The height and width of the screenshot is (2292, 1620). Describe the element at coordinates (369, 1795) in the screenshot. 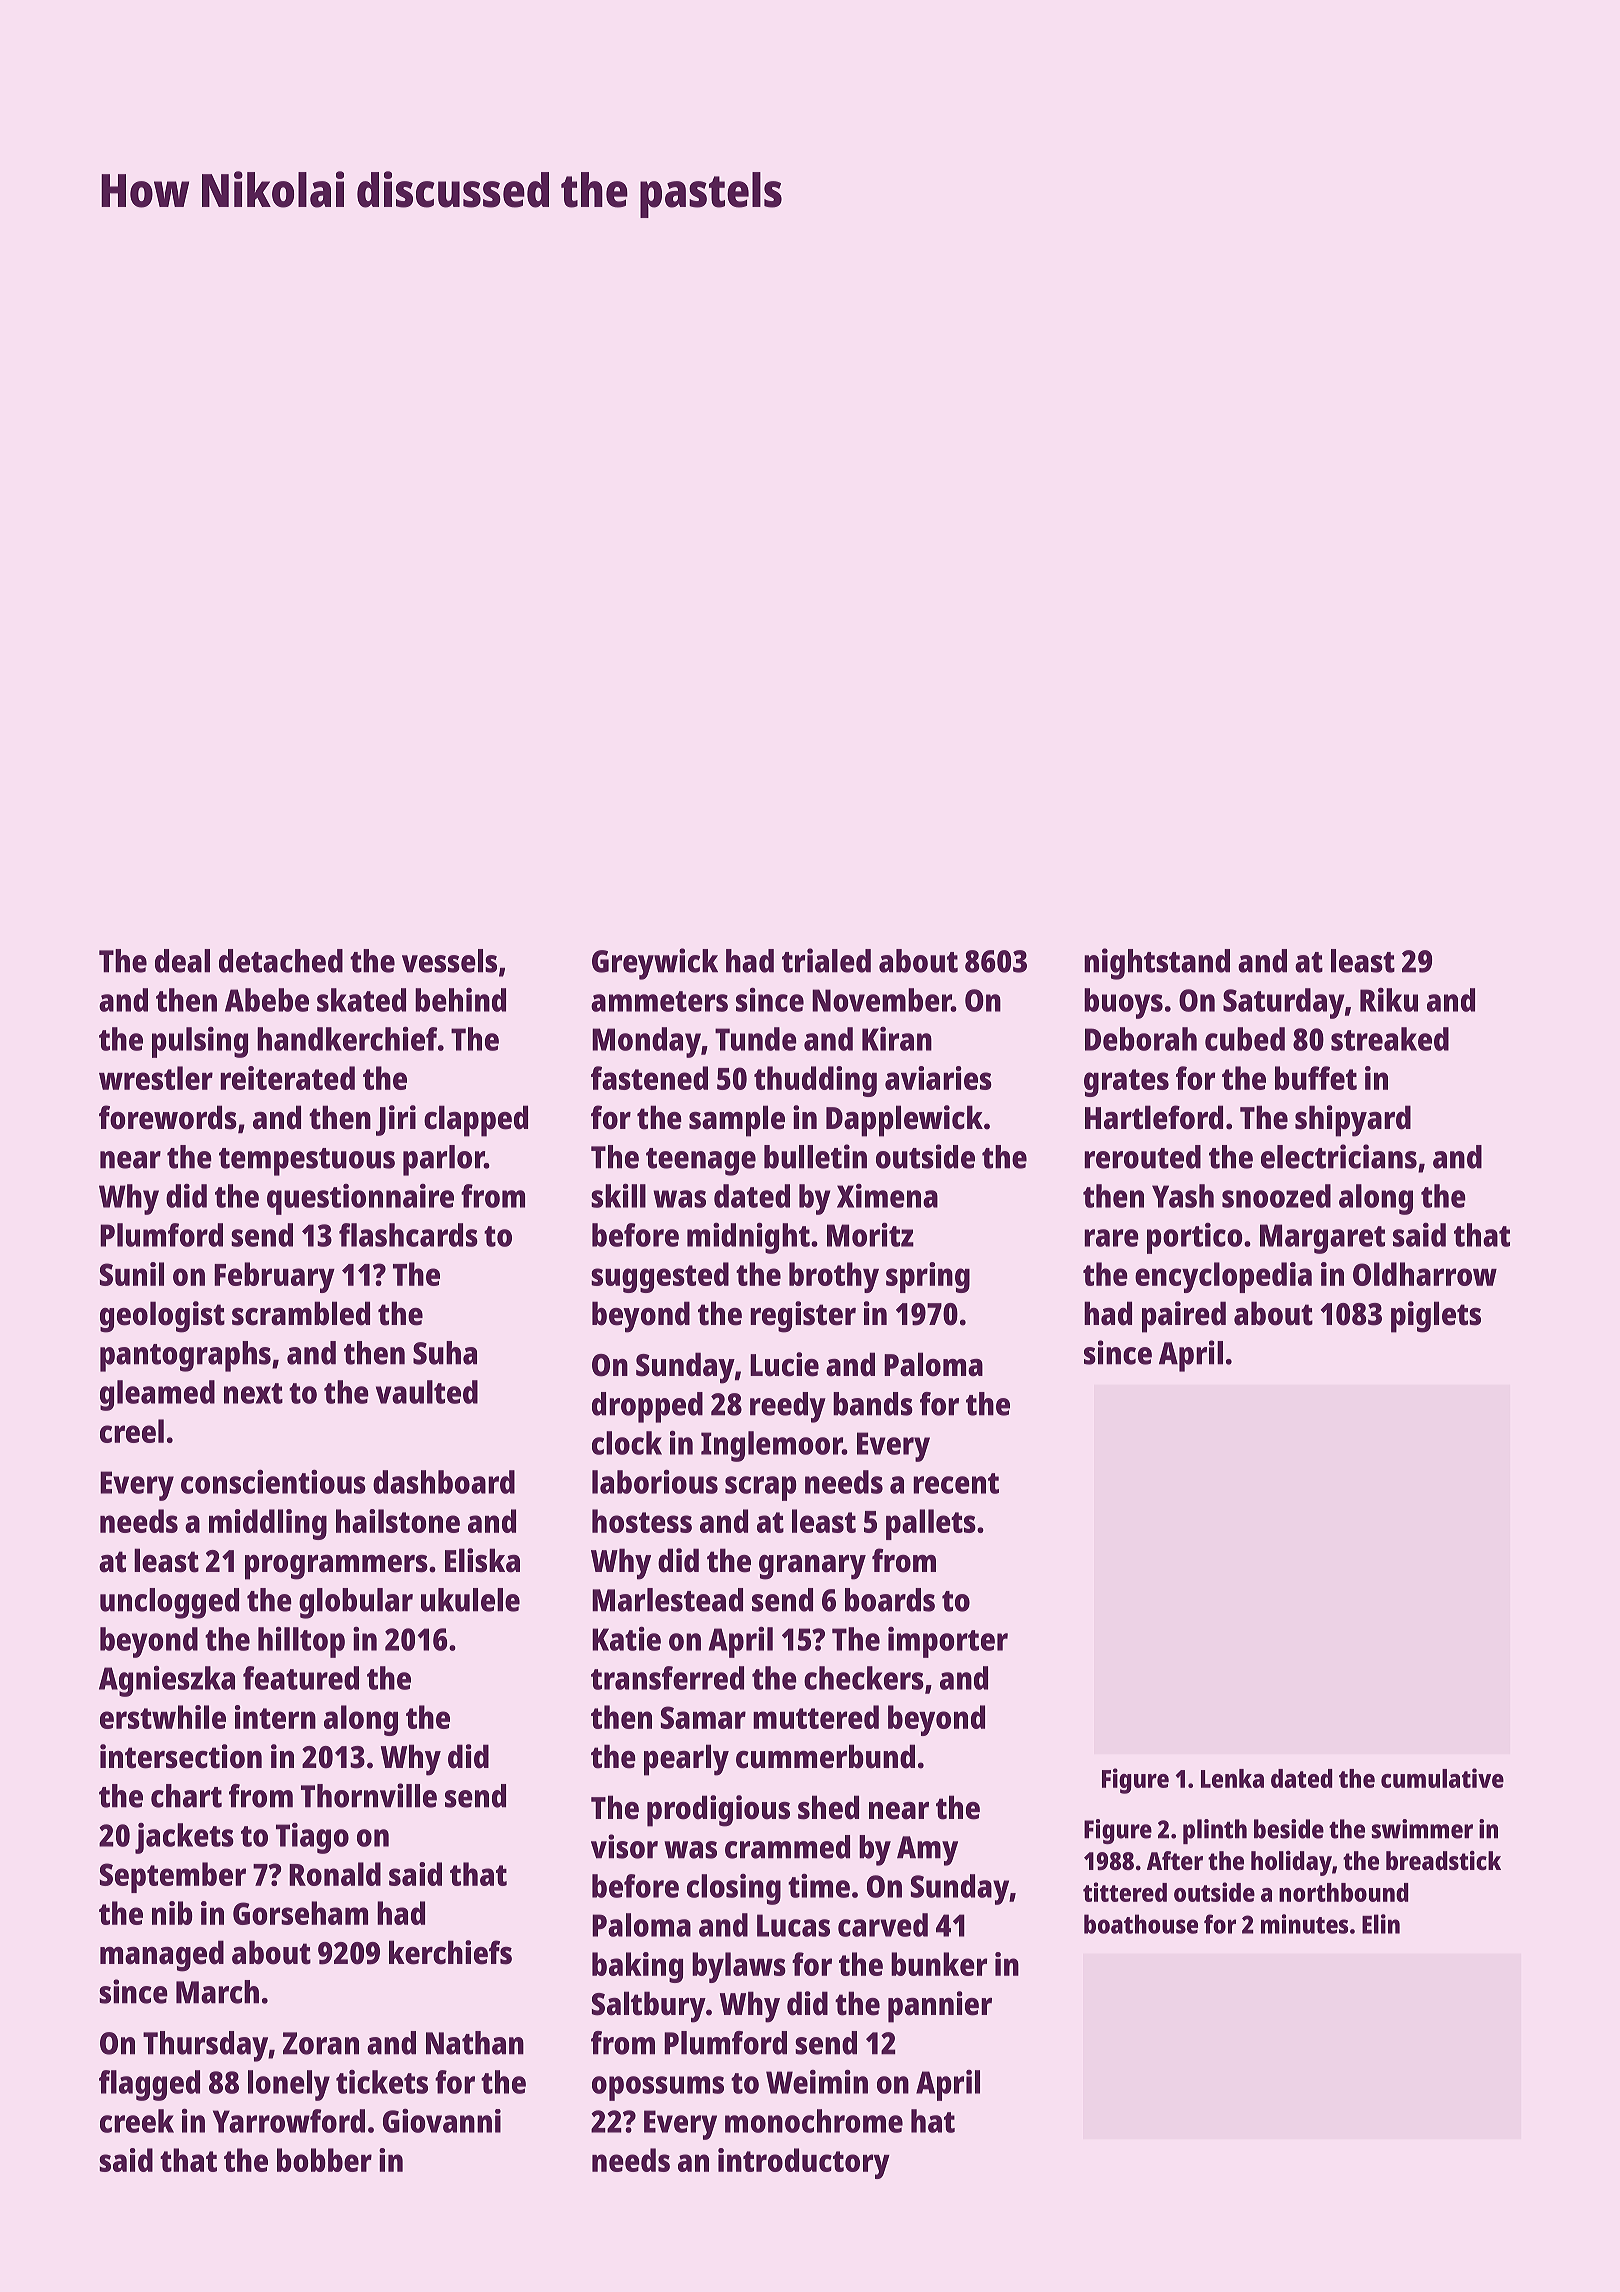

I see `Thornville` at that location.
